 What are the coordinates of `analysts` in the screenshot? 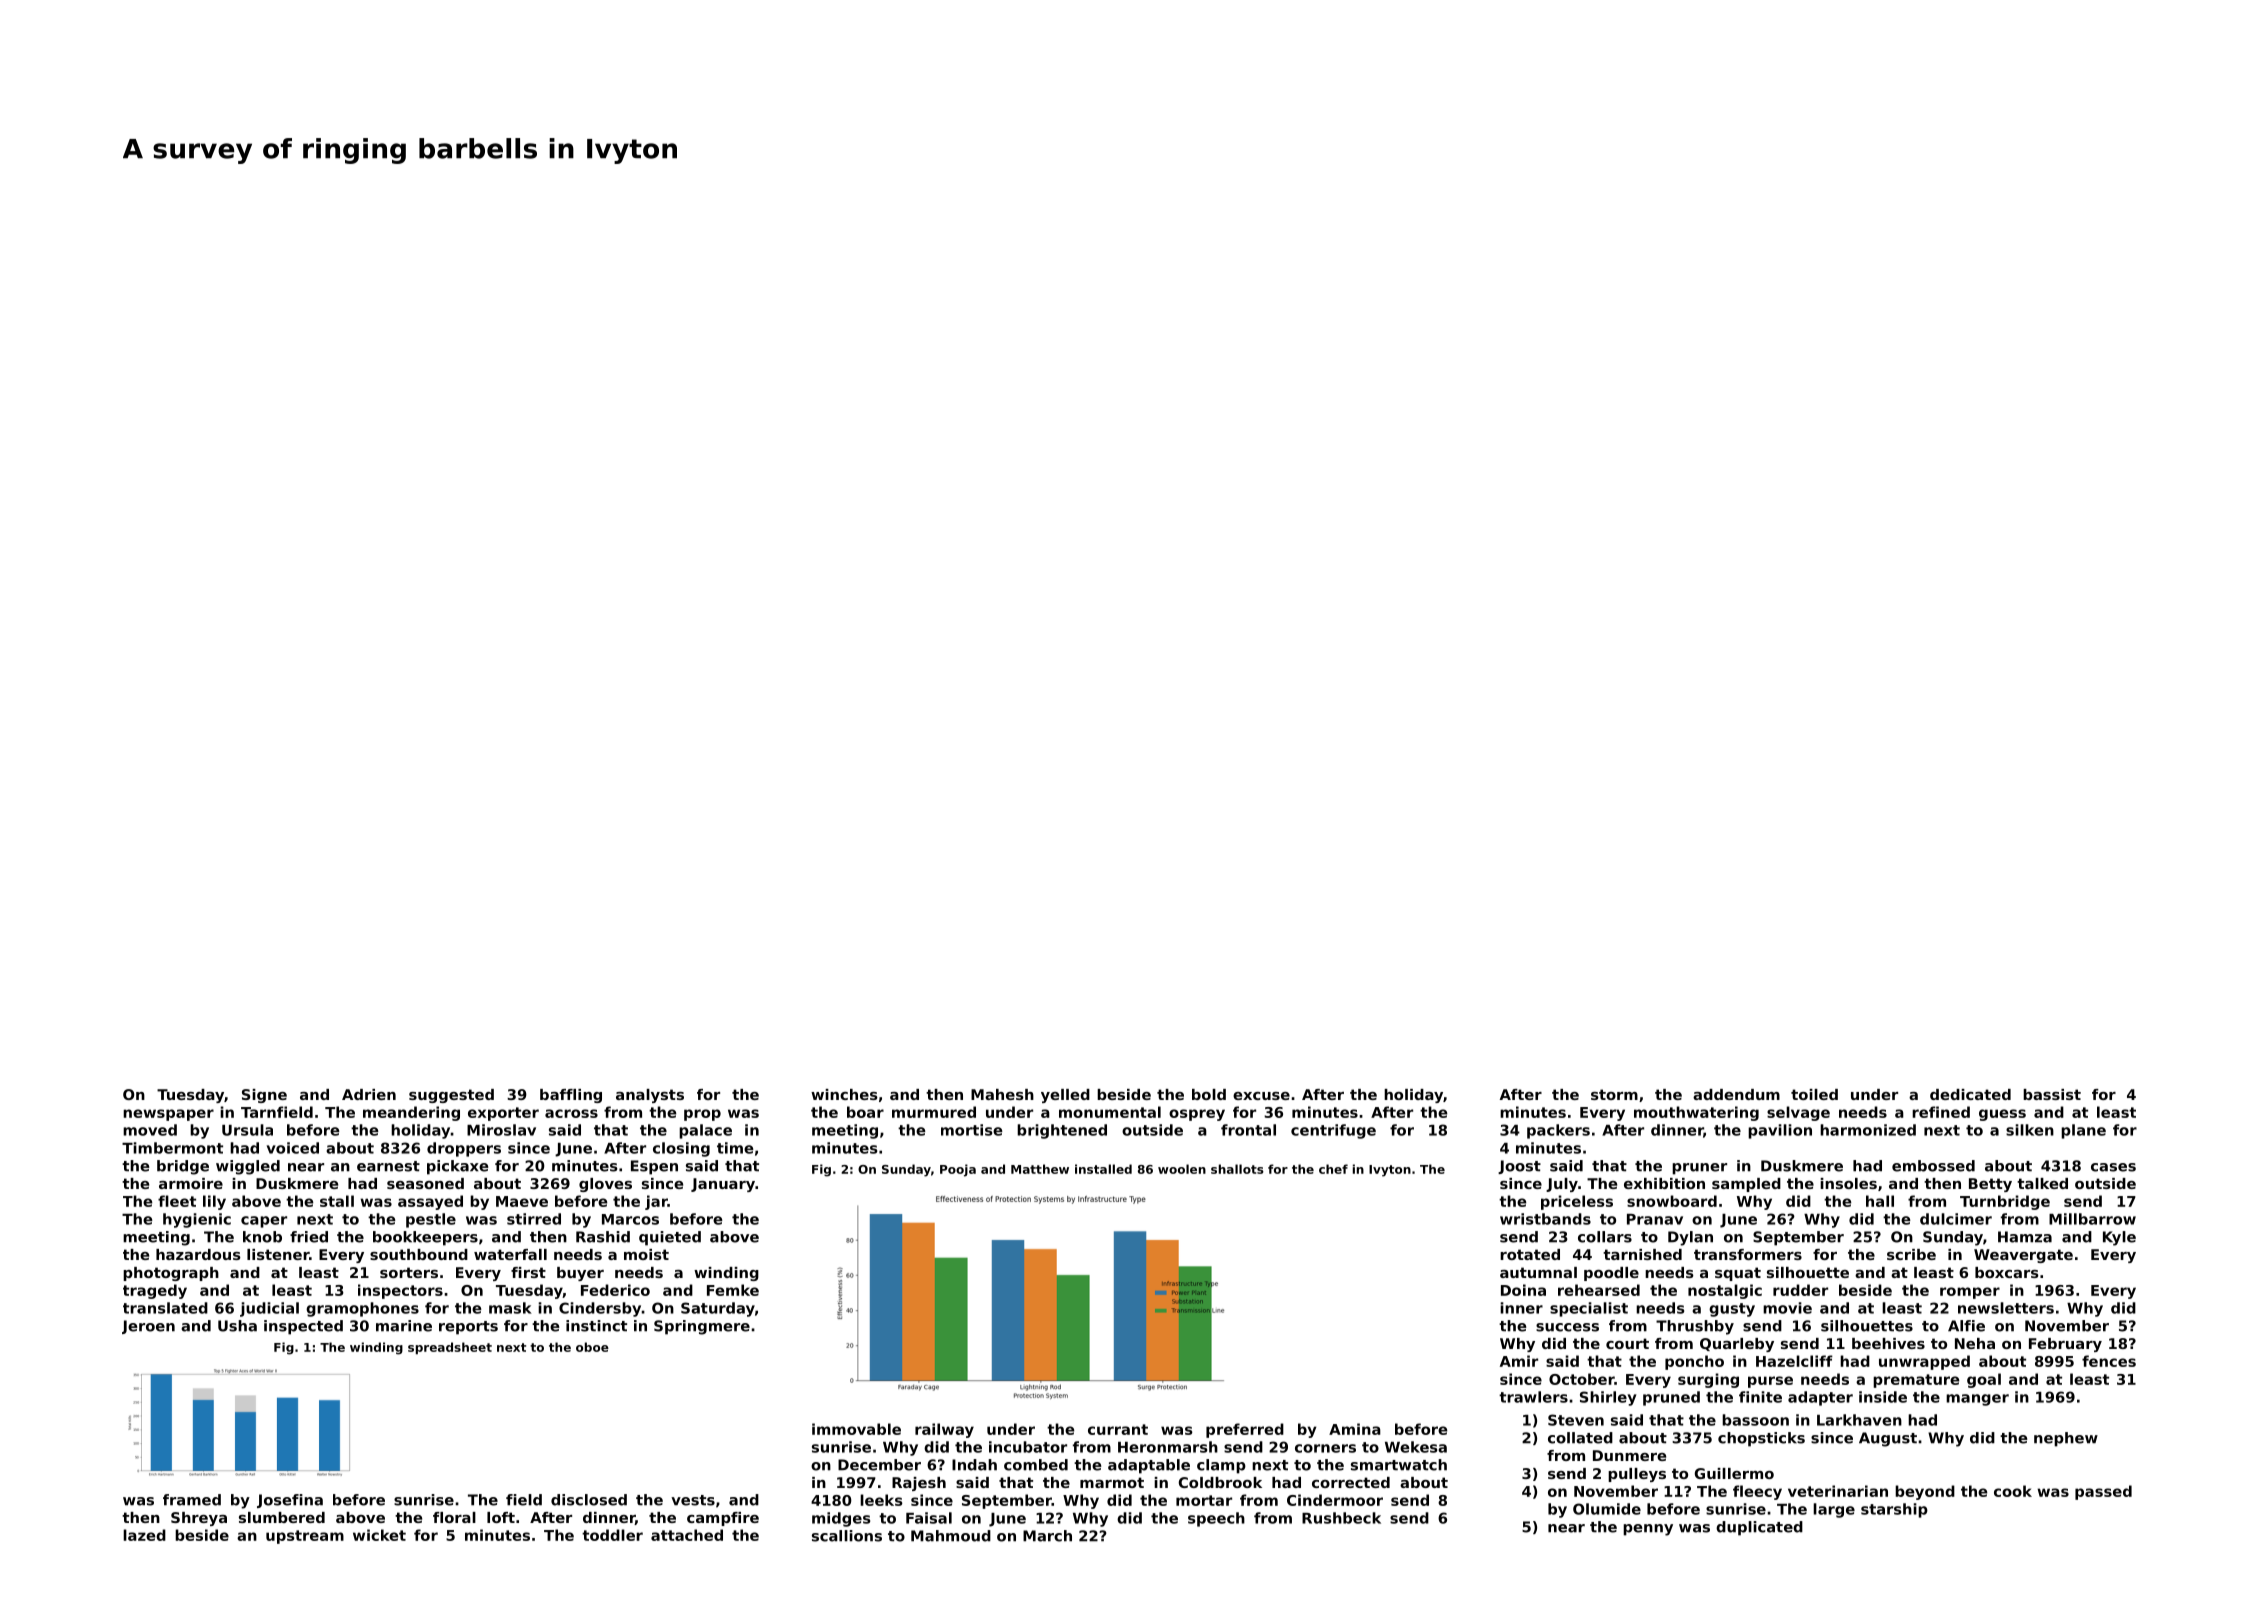 It's located at (650, 1096).
